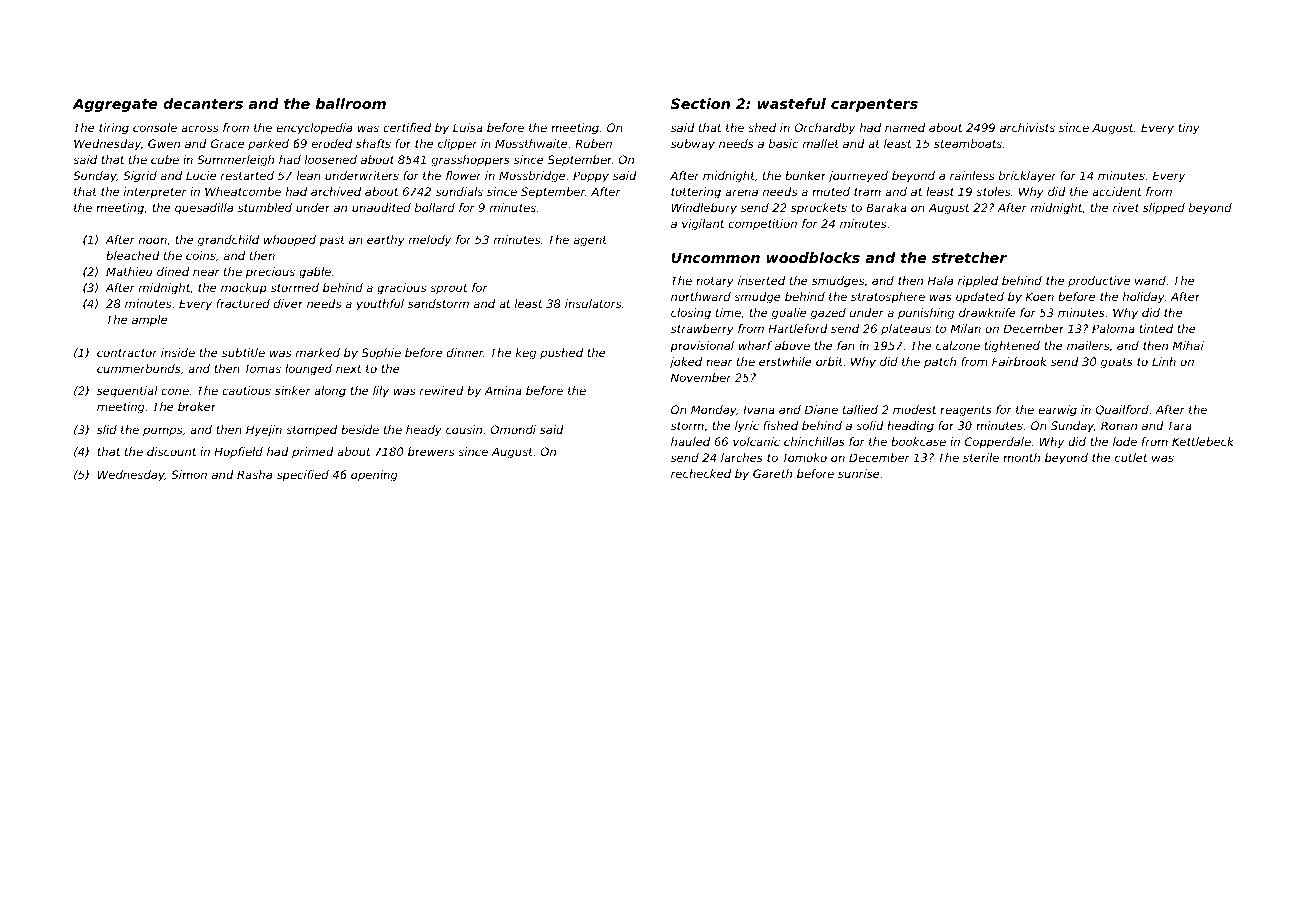 The image size is (1308, 924). What do you see at coordinates (464, 175) in the image?
I see `flower` at bounding box center [464, 175].
